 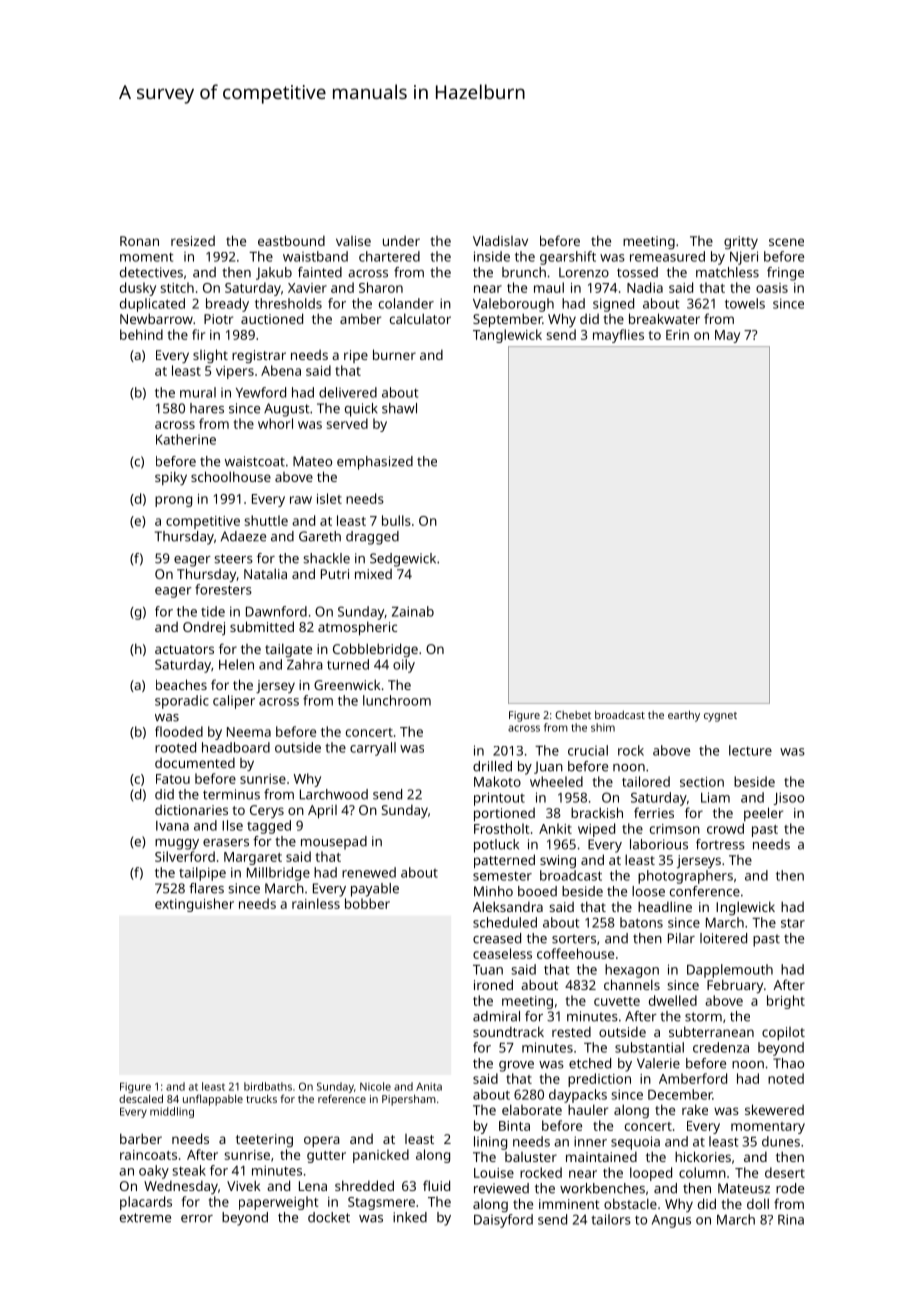 I want to click on subterranean, so click(x=711, y=1031).
